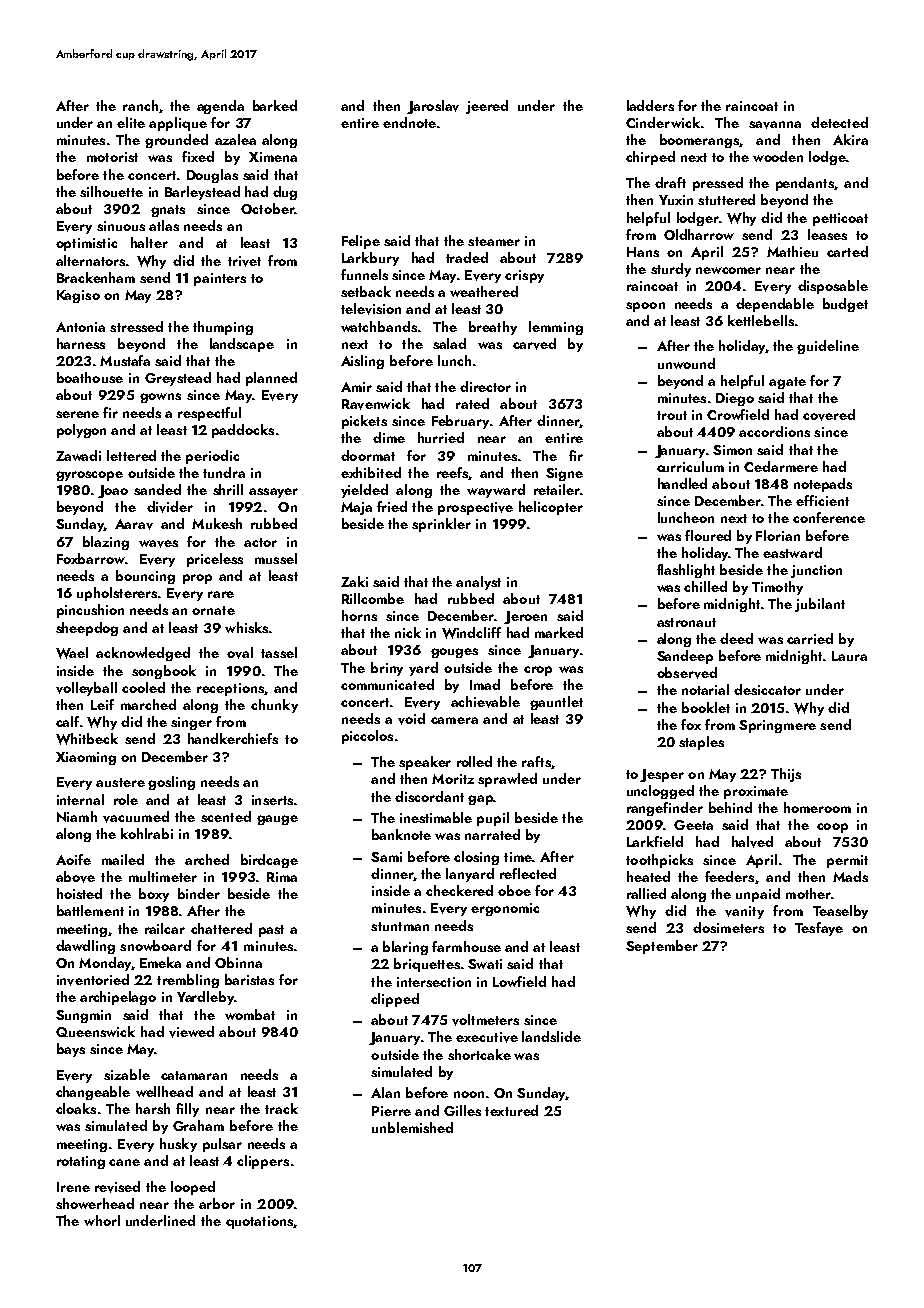 The width and height of the screenshot is (924, 1308). What do you see at coordinates (819, 929) in the screenshot?
I see `Tesfaye` at bounding box center [819, 929].
